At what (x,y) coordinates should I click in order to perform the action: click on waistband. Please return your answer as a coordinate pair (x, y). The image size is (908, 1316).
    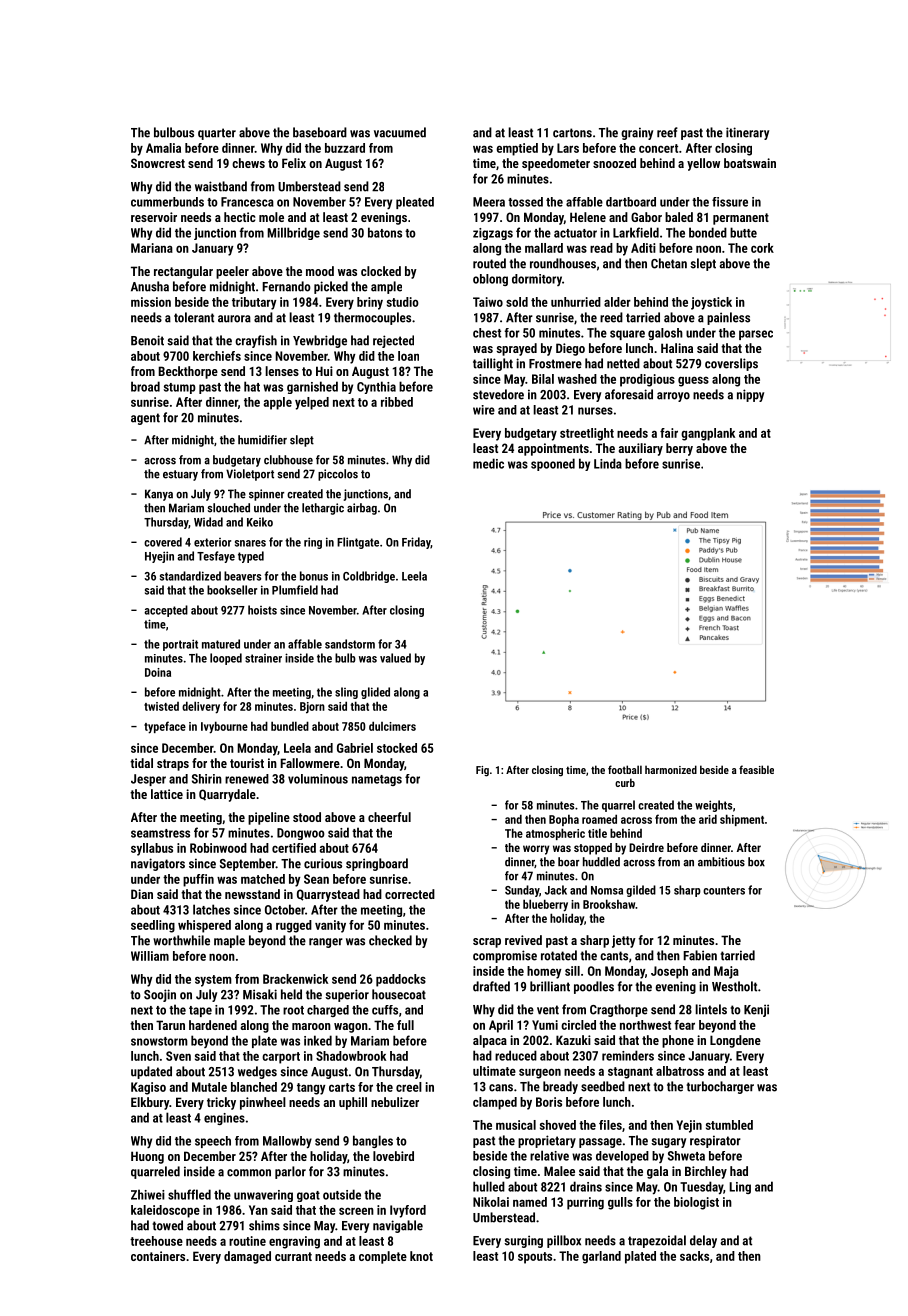
    Looking at the image, I should click on (221, 186).
